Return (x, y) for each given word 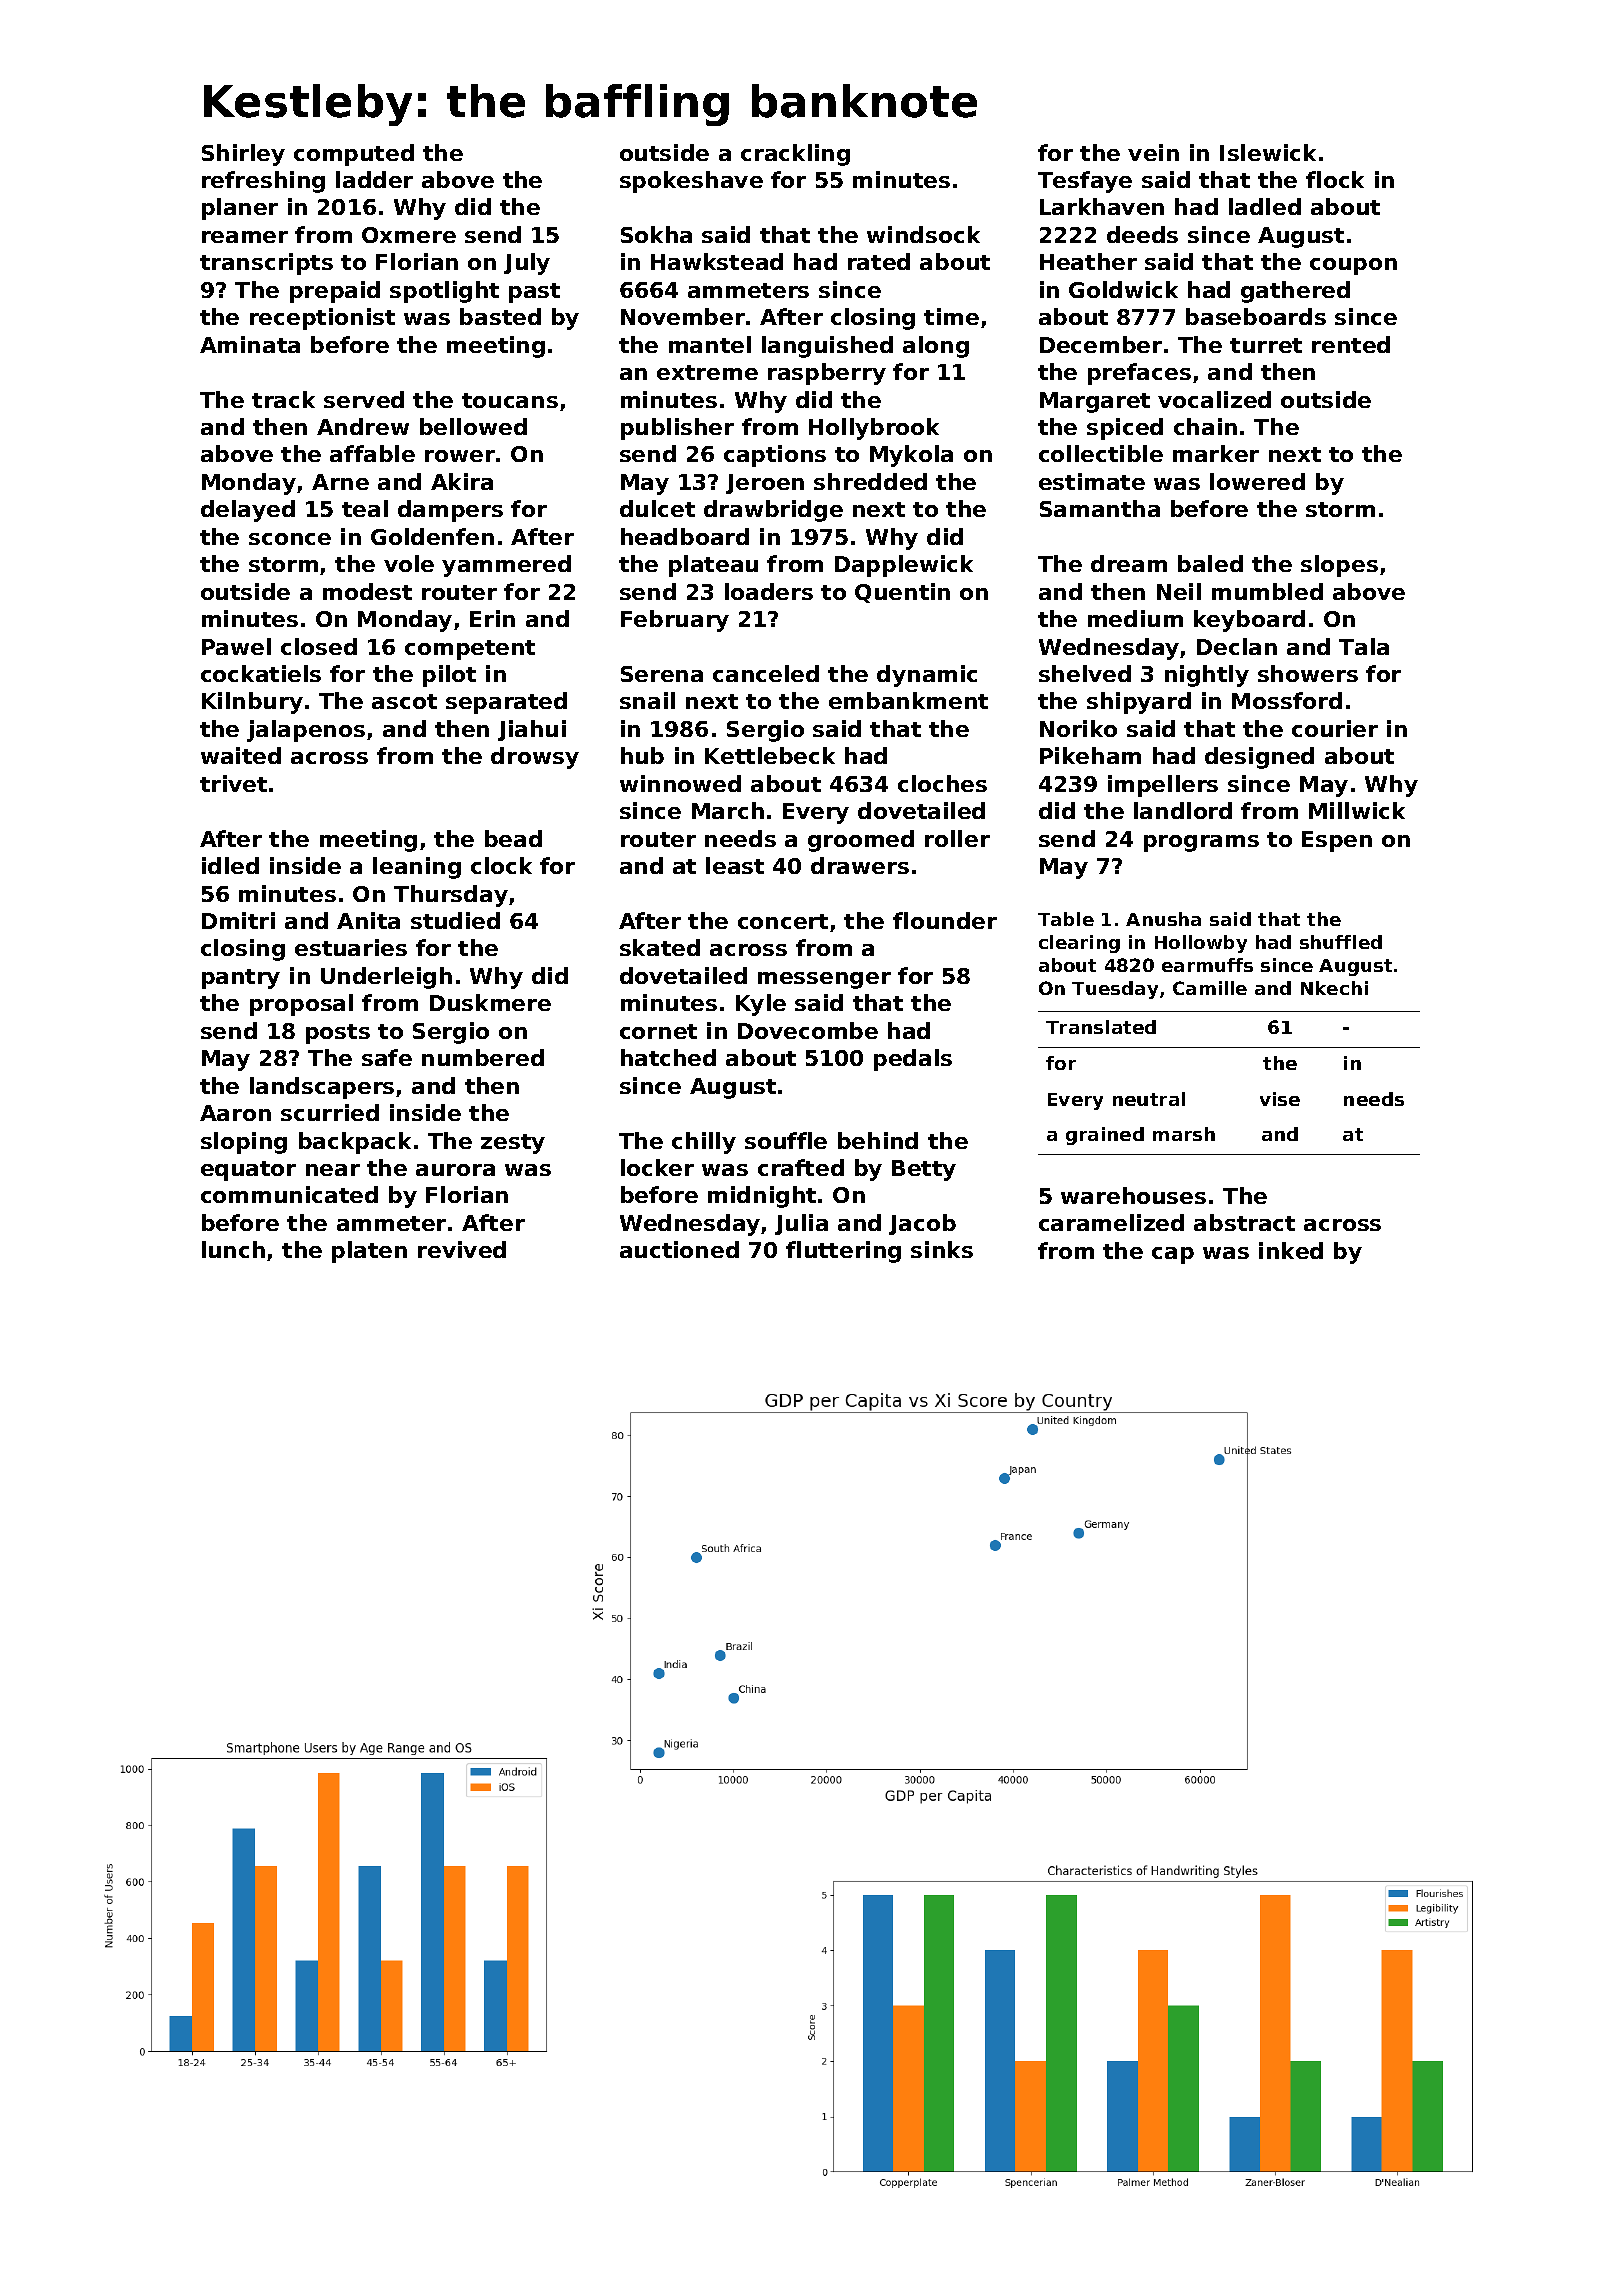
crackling (795, 155)
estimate (1092, 481)
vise (1280, 1099)
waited (241, 755)
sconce (290, 539)
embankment (908, 700)
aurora (455, 1170)
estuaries (351, 947)
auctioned (679, 1249)
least (735, 865)
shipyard (1139, 703)
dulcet (657, 508)
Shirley (243, 155)
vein (1153, 152)
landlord (1183, 810)
